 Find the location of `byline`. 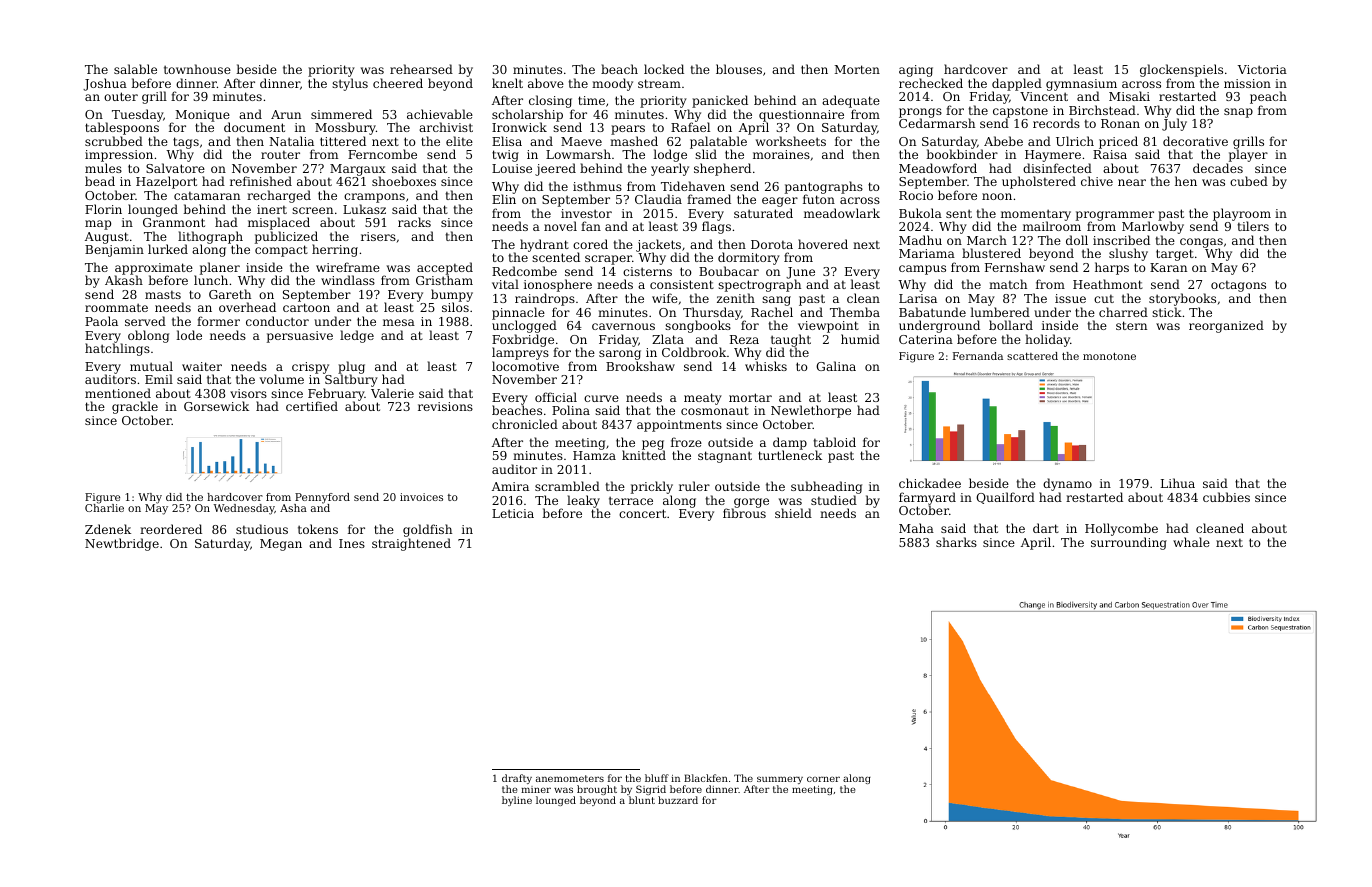

byline is located at coordinates (517, 801).
